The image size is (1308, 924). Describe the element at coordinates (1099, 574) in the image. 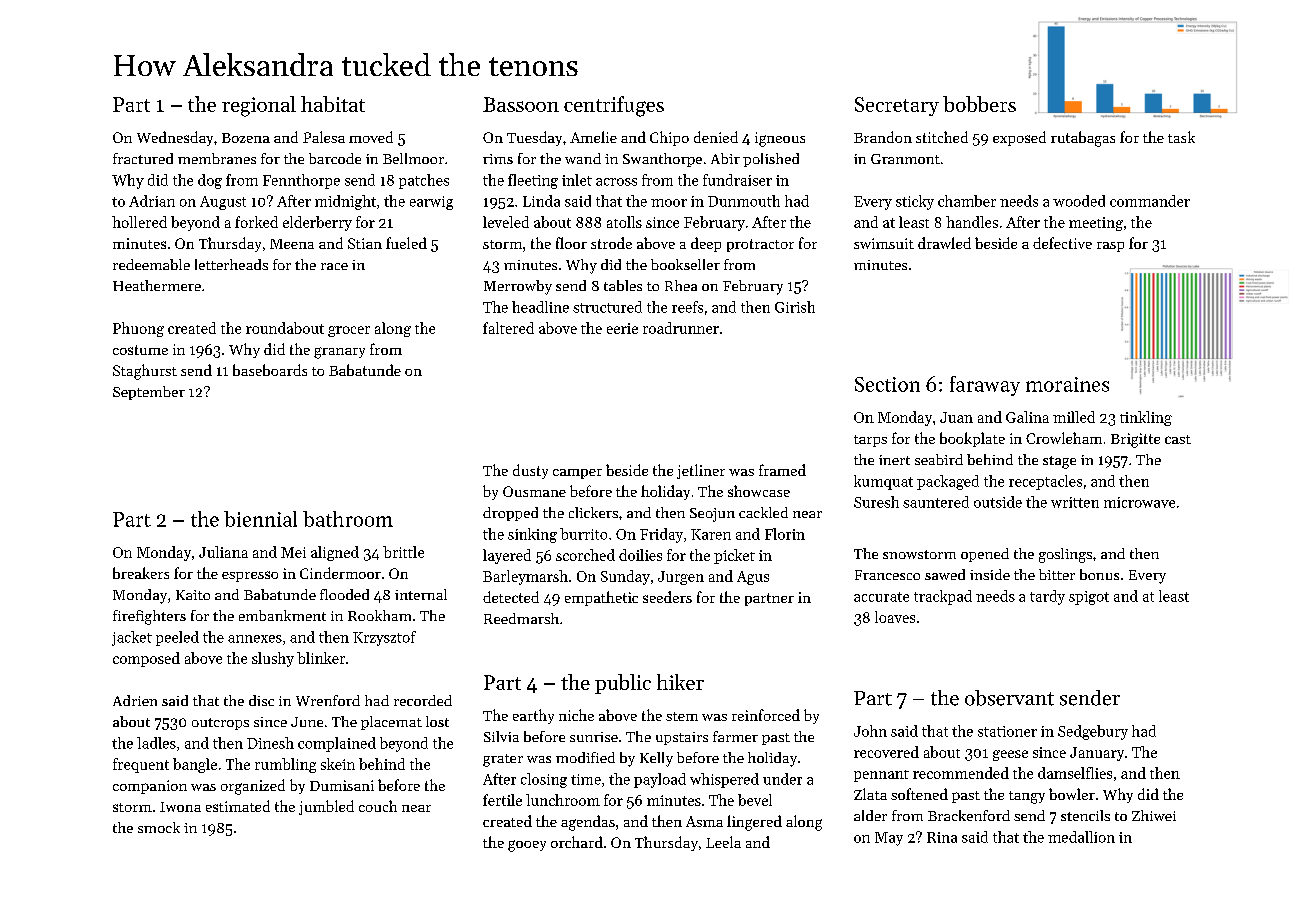

I see `bonus` at that location.
